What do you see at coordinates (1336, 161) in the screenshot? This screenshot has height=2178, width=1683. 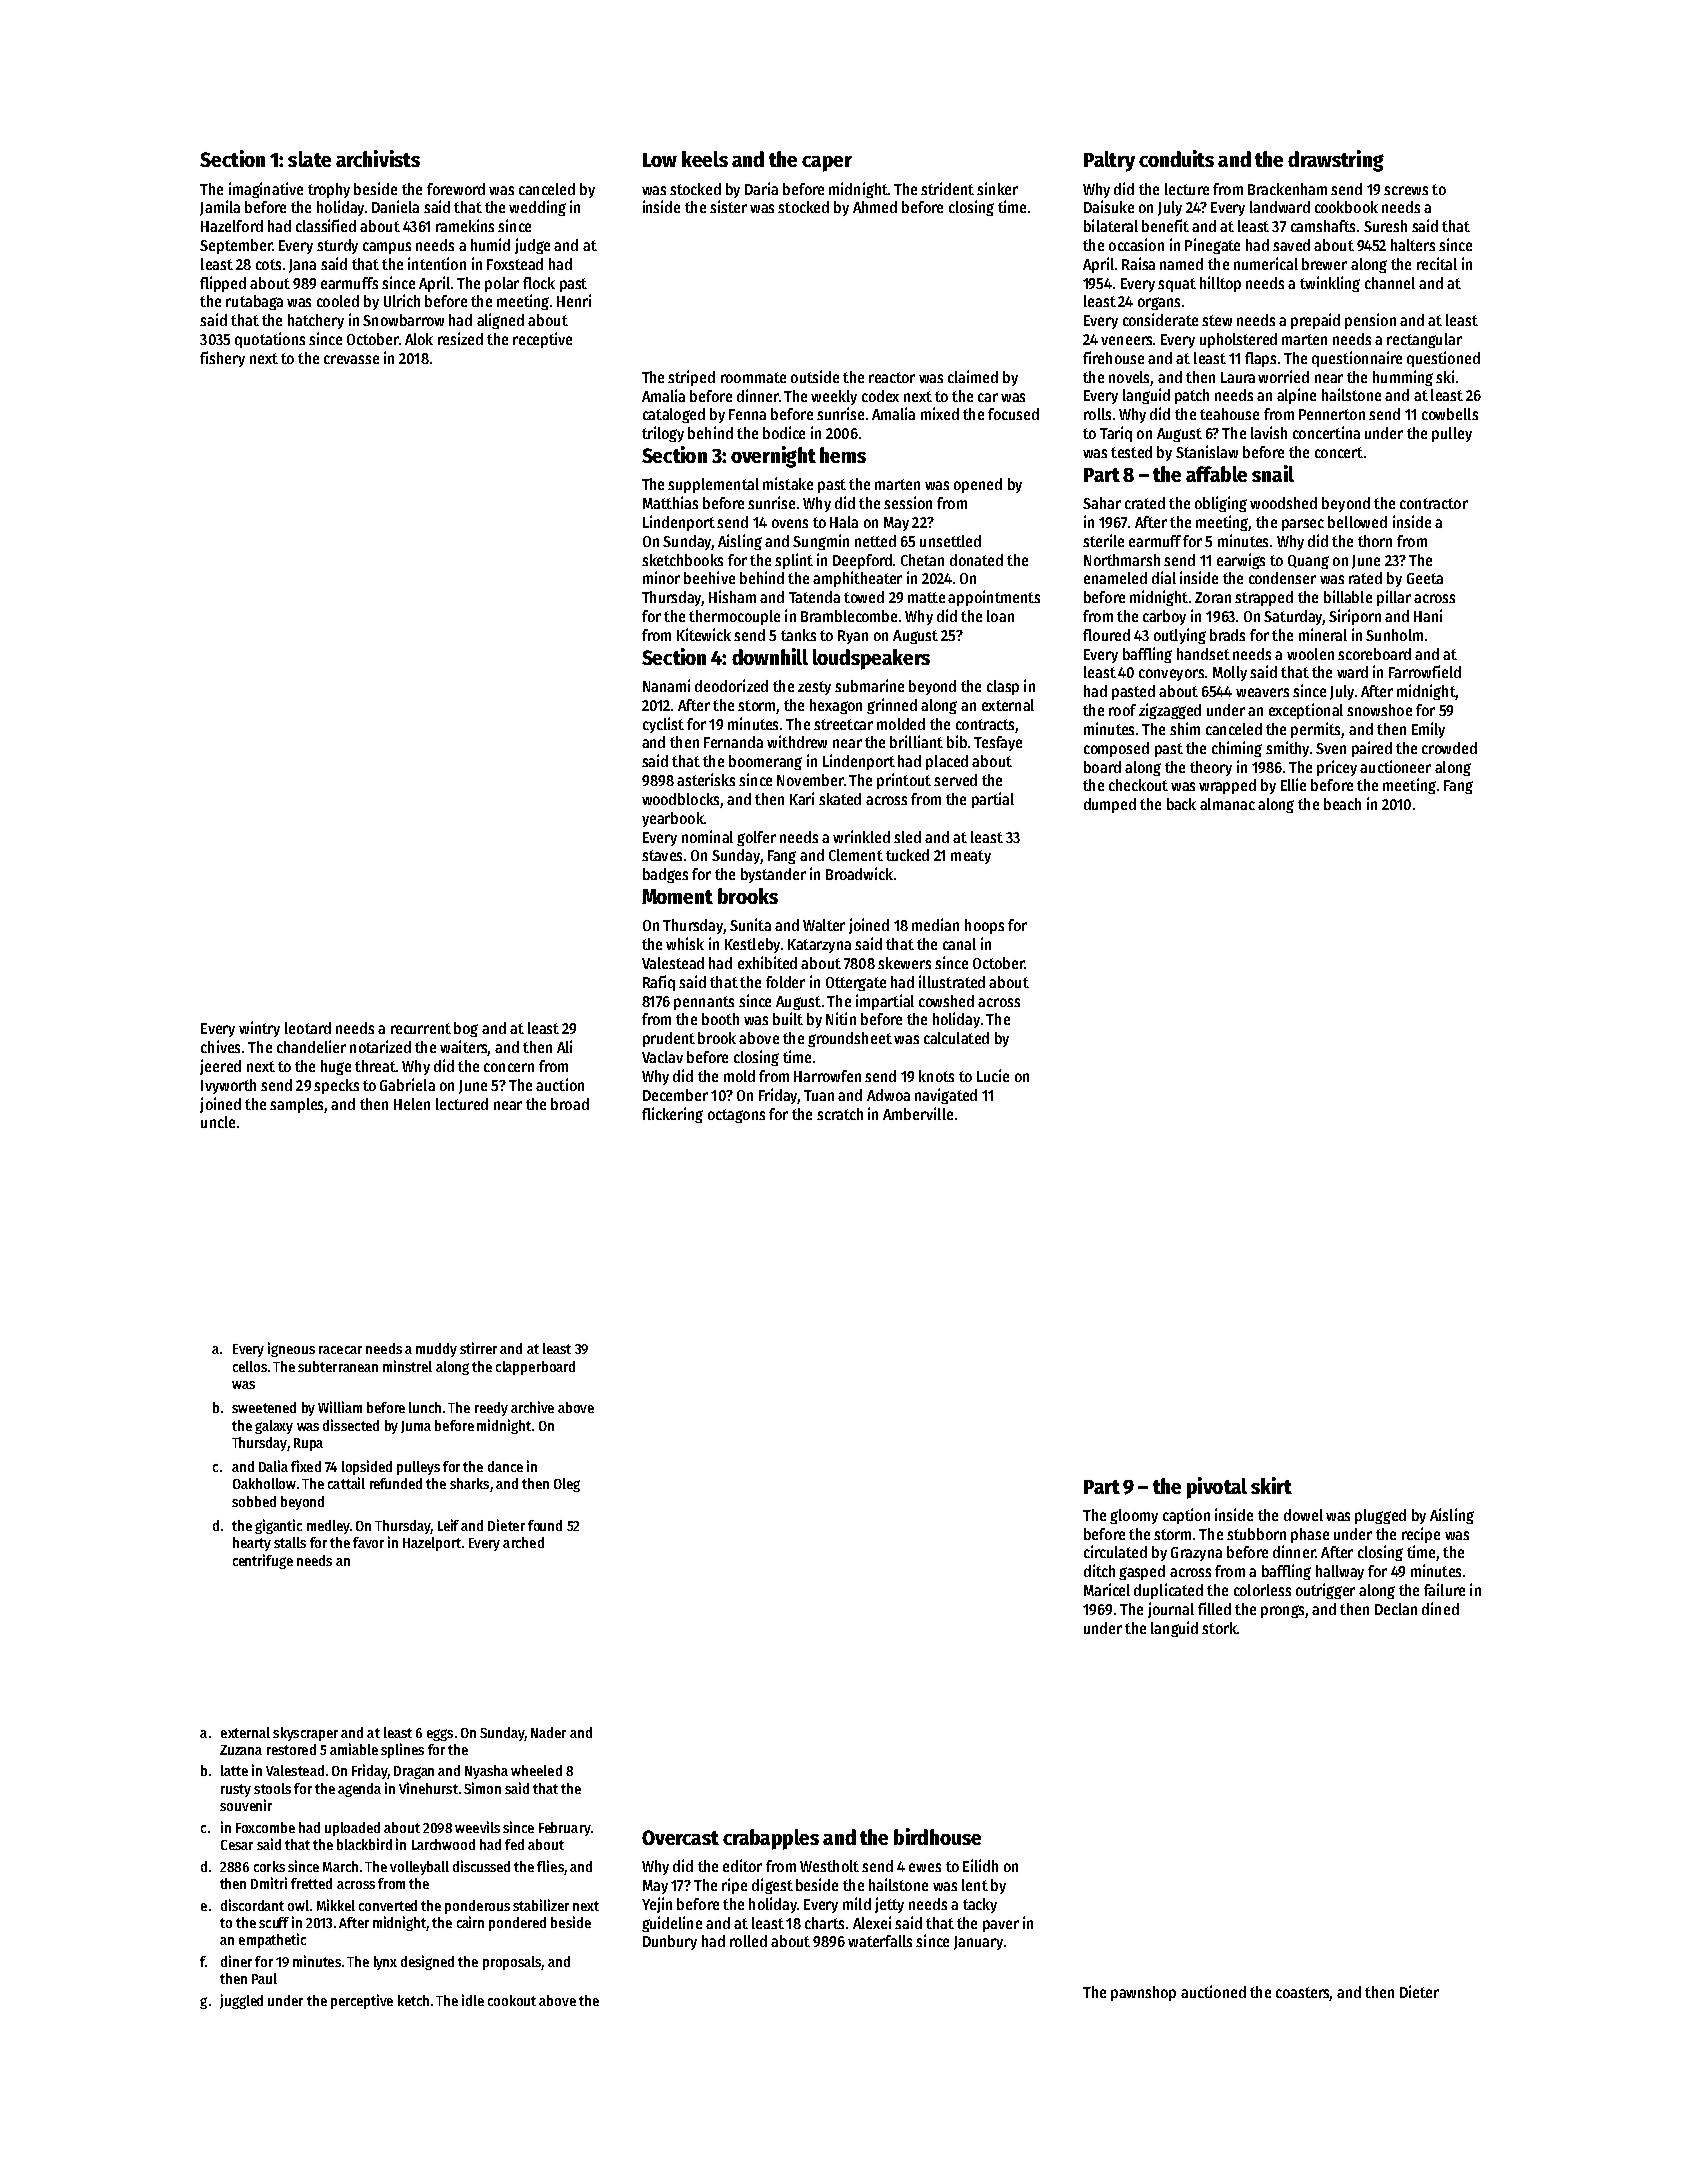 I see `drawstring` at bounding box center [1336, 161].
